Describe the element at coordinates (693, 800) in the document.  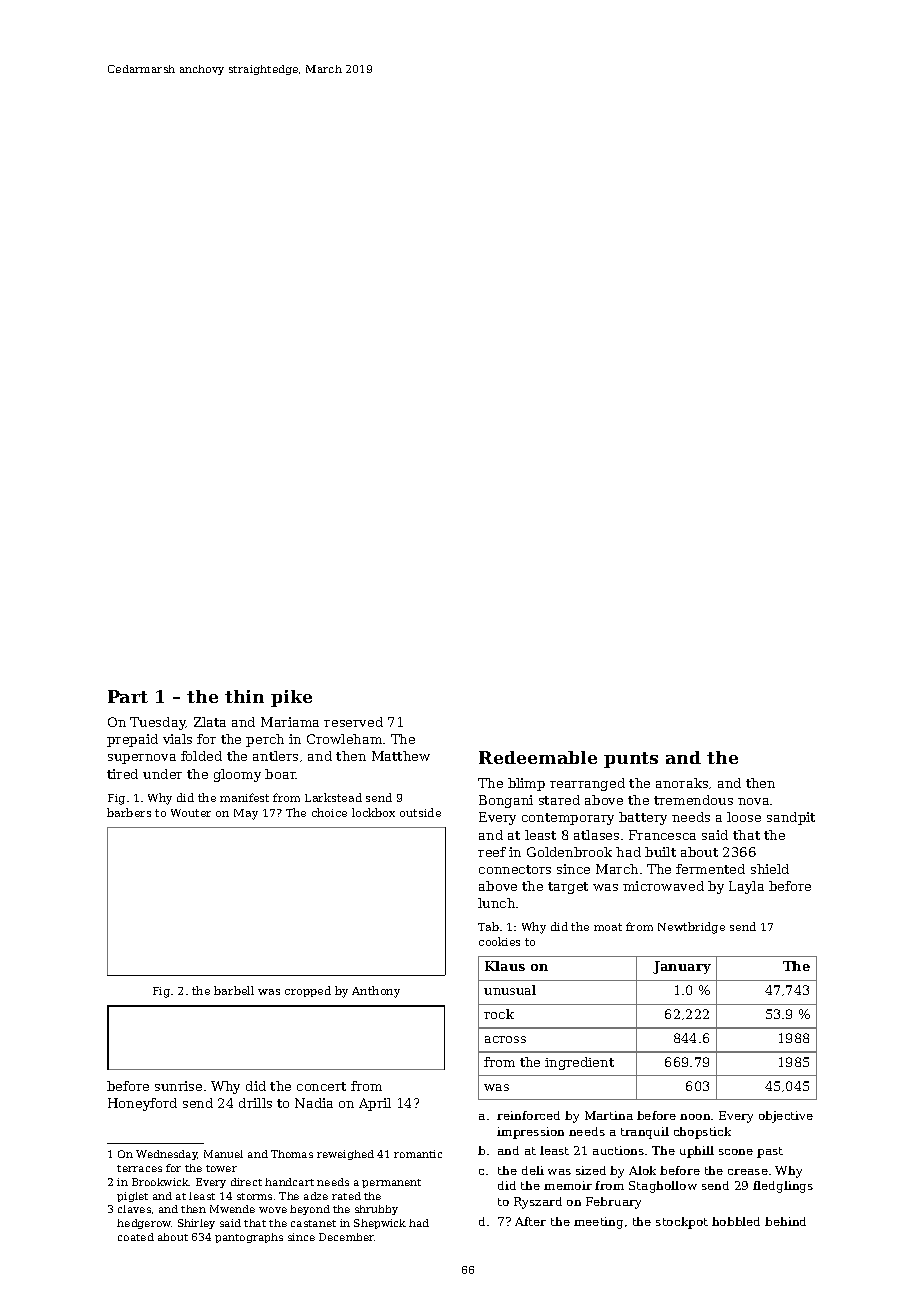
I see `tremendous` at that location.
